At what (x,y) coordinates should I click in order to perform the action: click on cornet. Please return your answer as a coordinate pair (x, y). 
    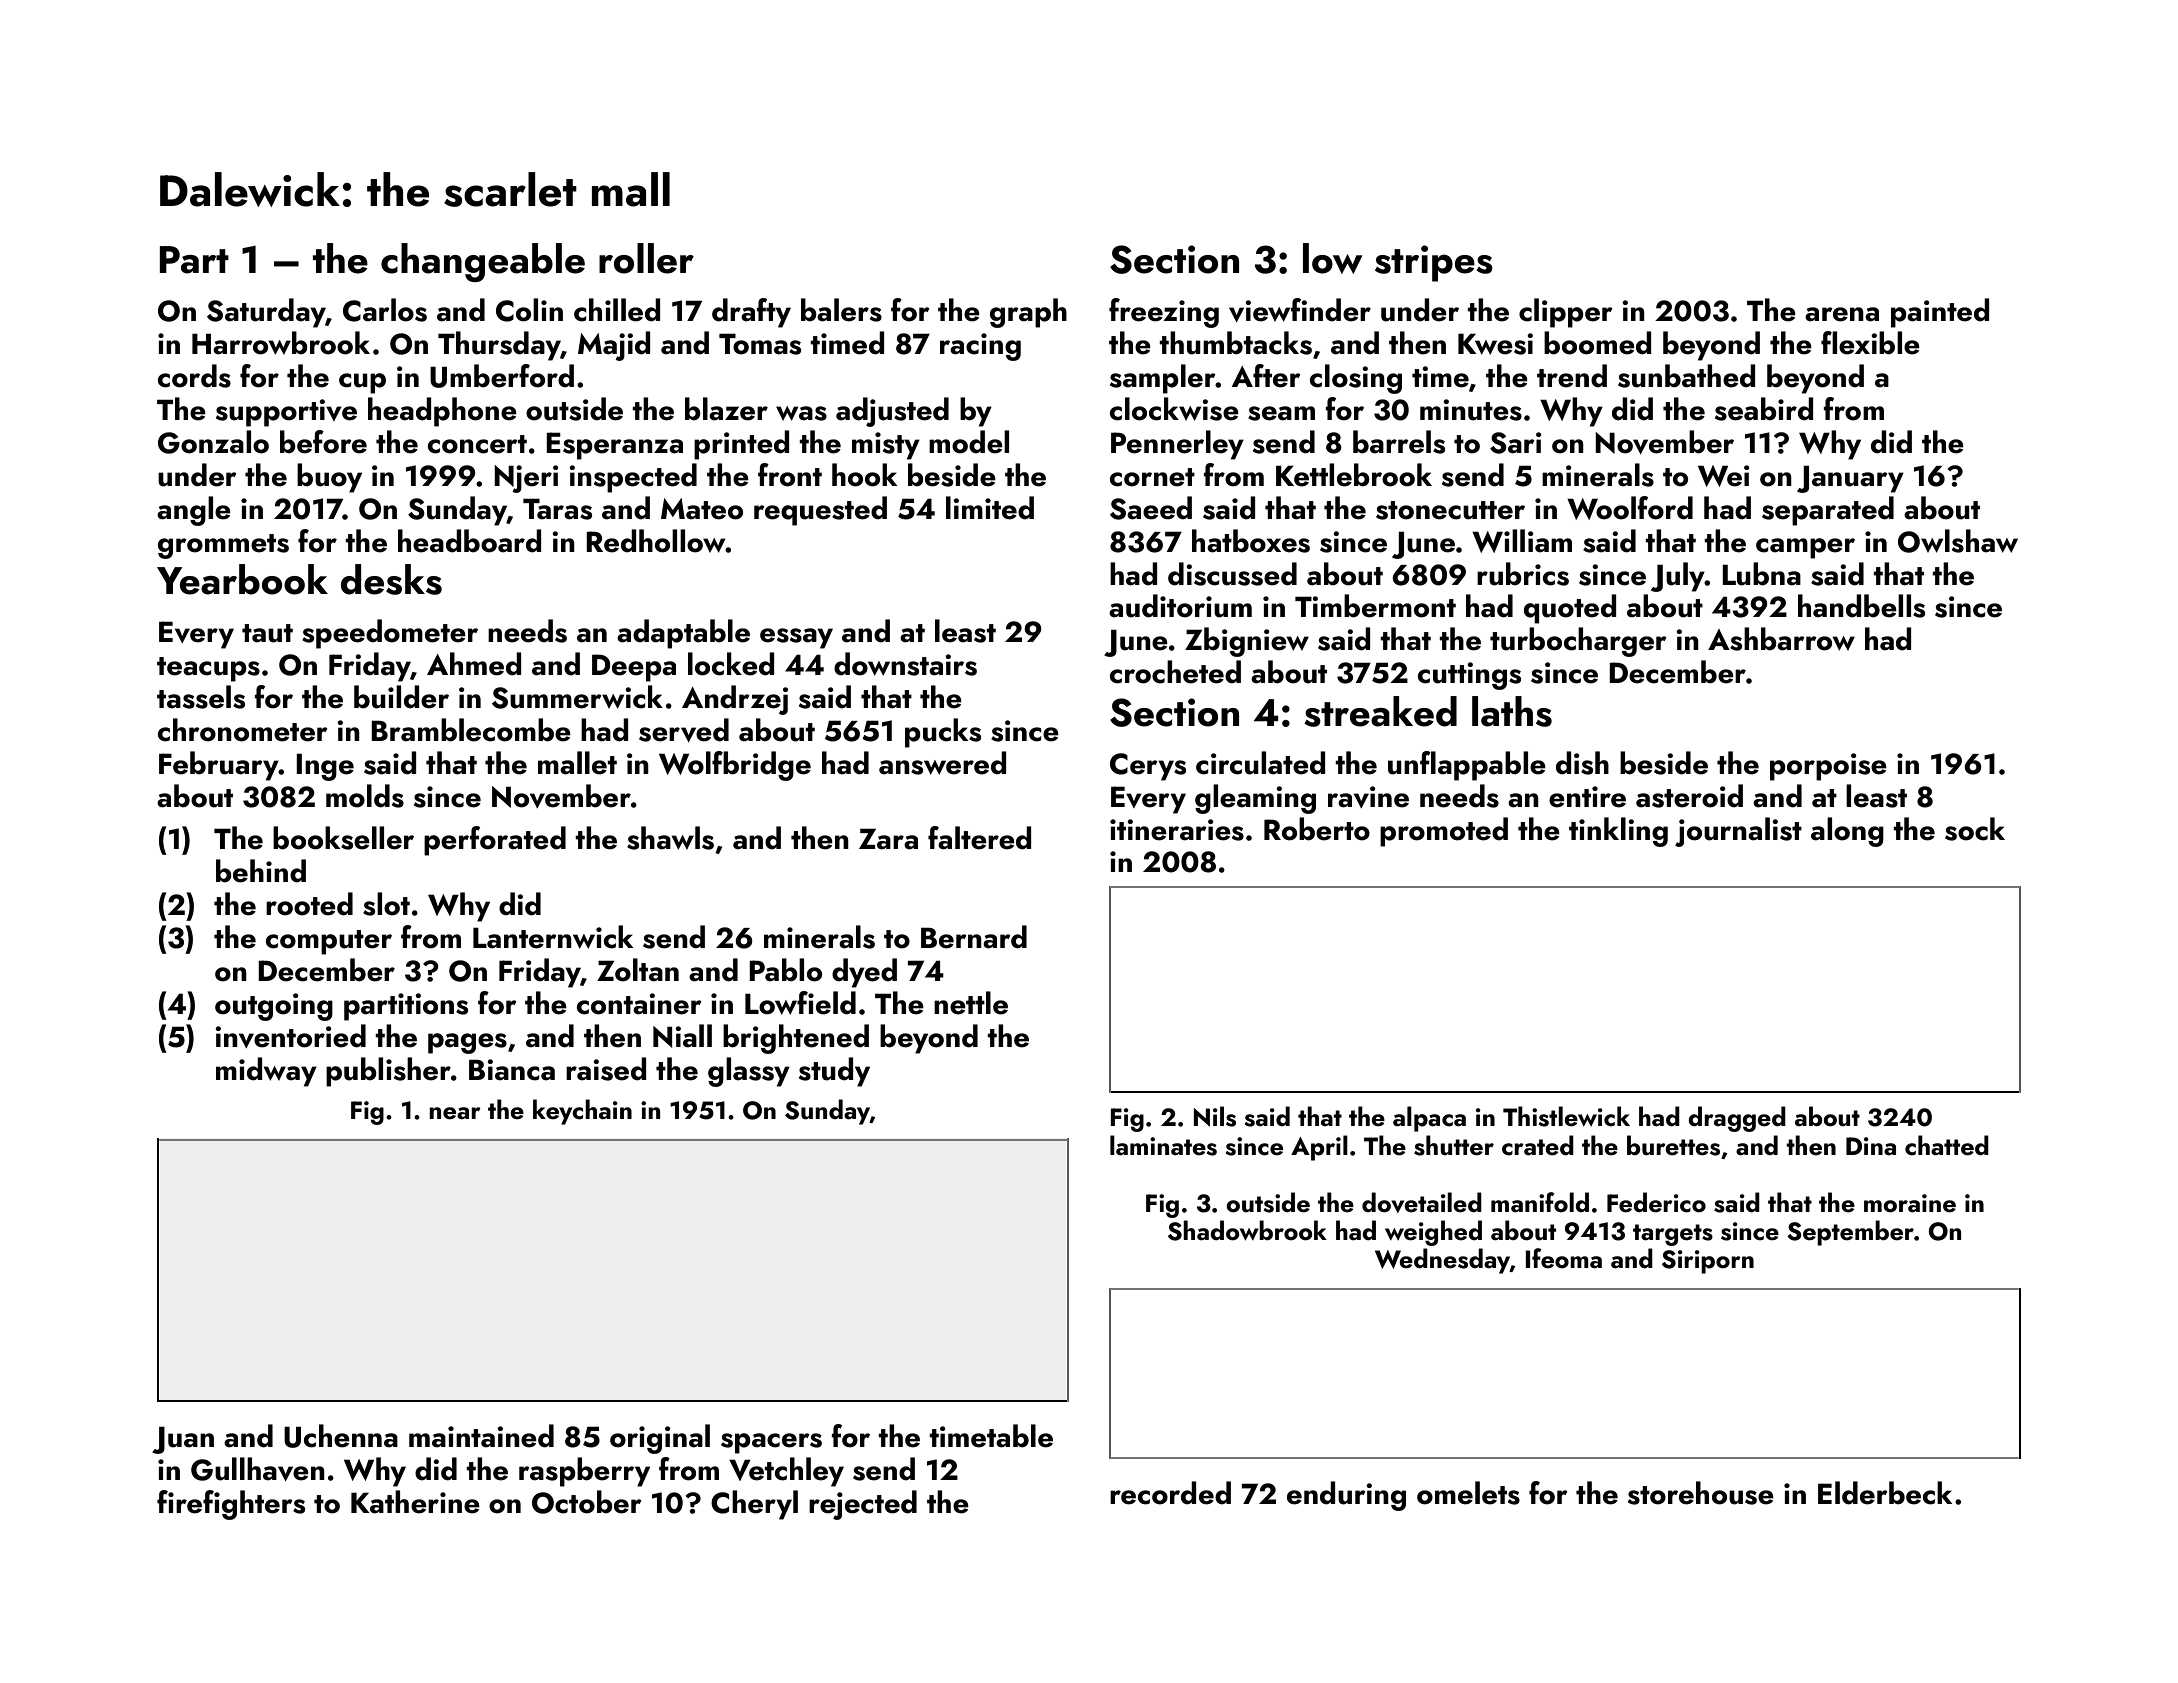
    Looking at the image, I should click on (1152, 477).
